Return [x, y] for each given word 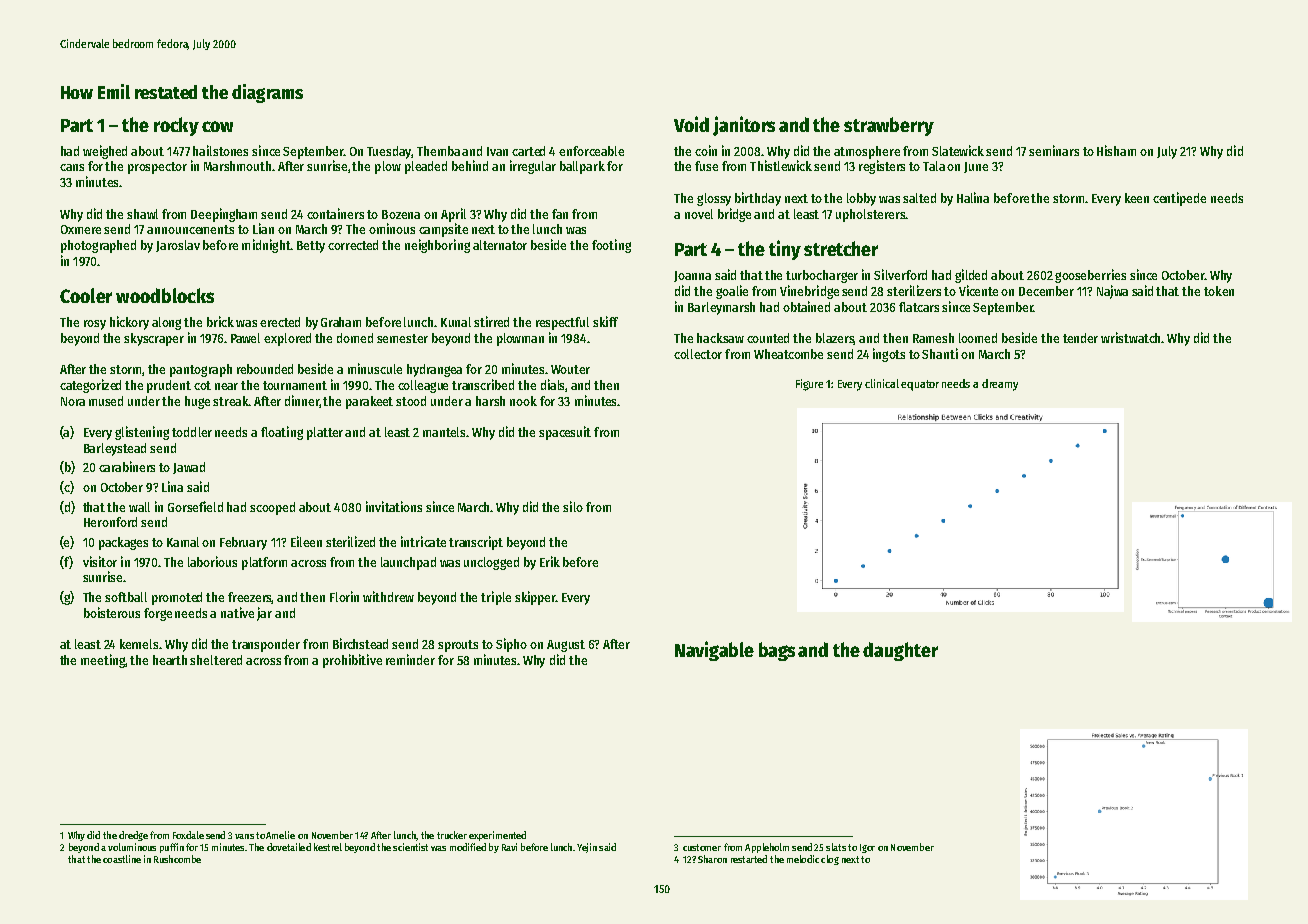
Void [691, 124]
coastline [122, 859]
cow [217, 126]
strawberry [889, 126]
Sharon [712, 859]
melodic [803, 859]
